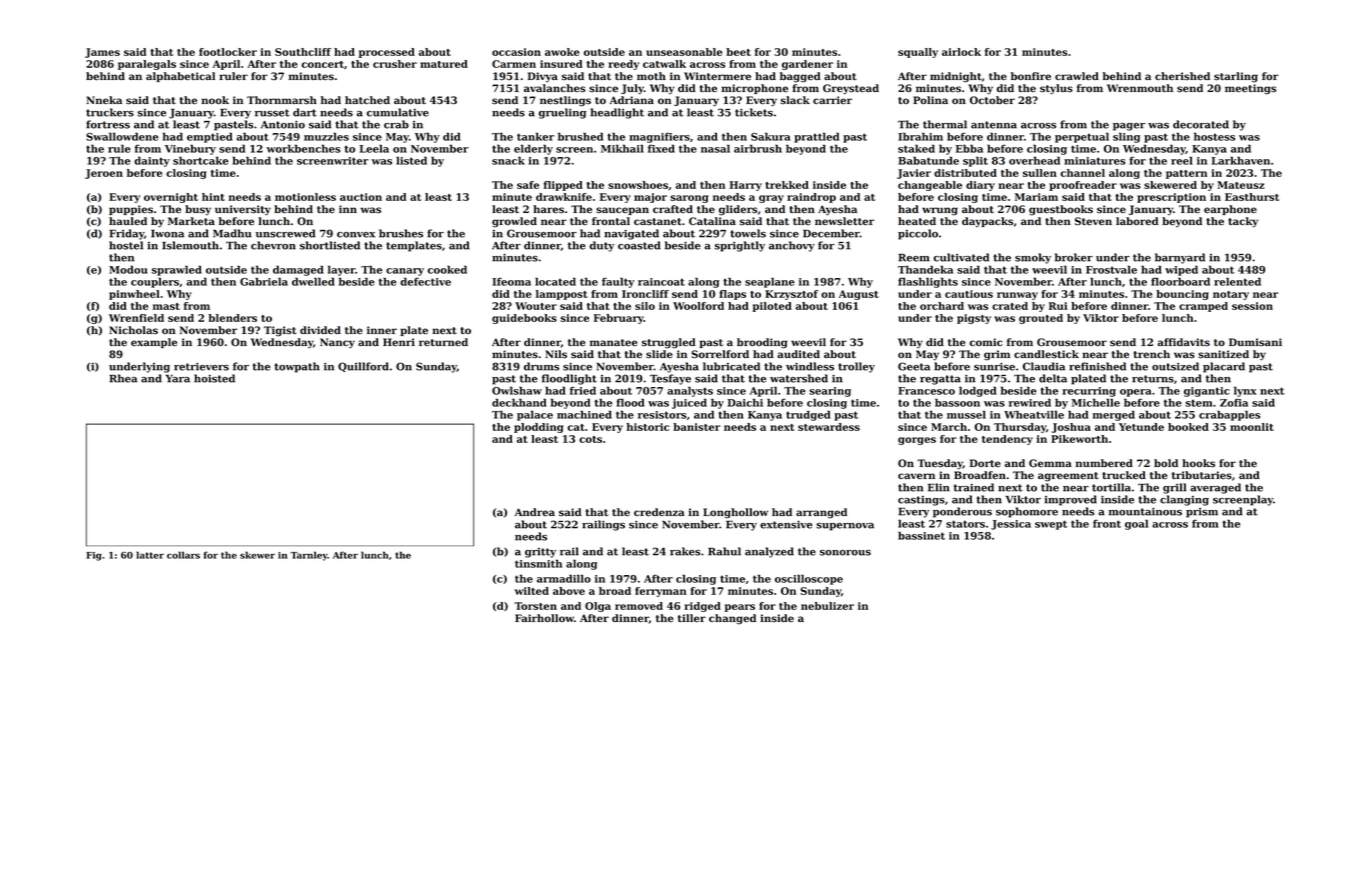 This screenshot has width=1372, height=887. Describe the element at coordinates (1224, 367) in the screenshot. I see `placard` at that location.
